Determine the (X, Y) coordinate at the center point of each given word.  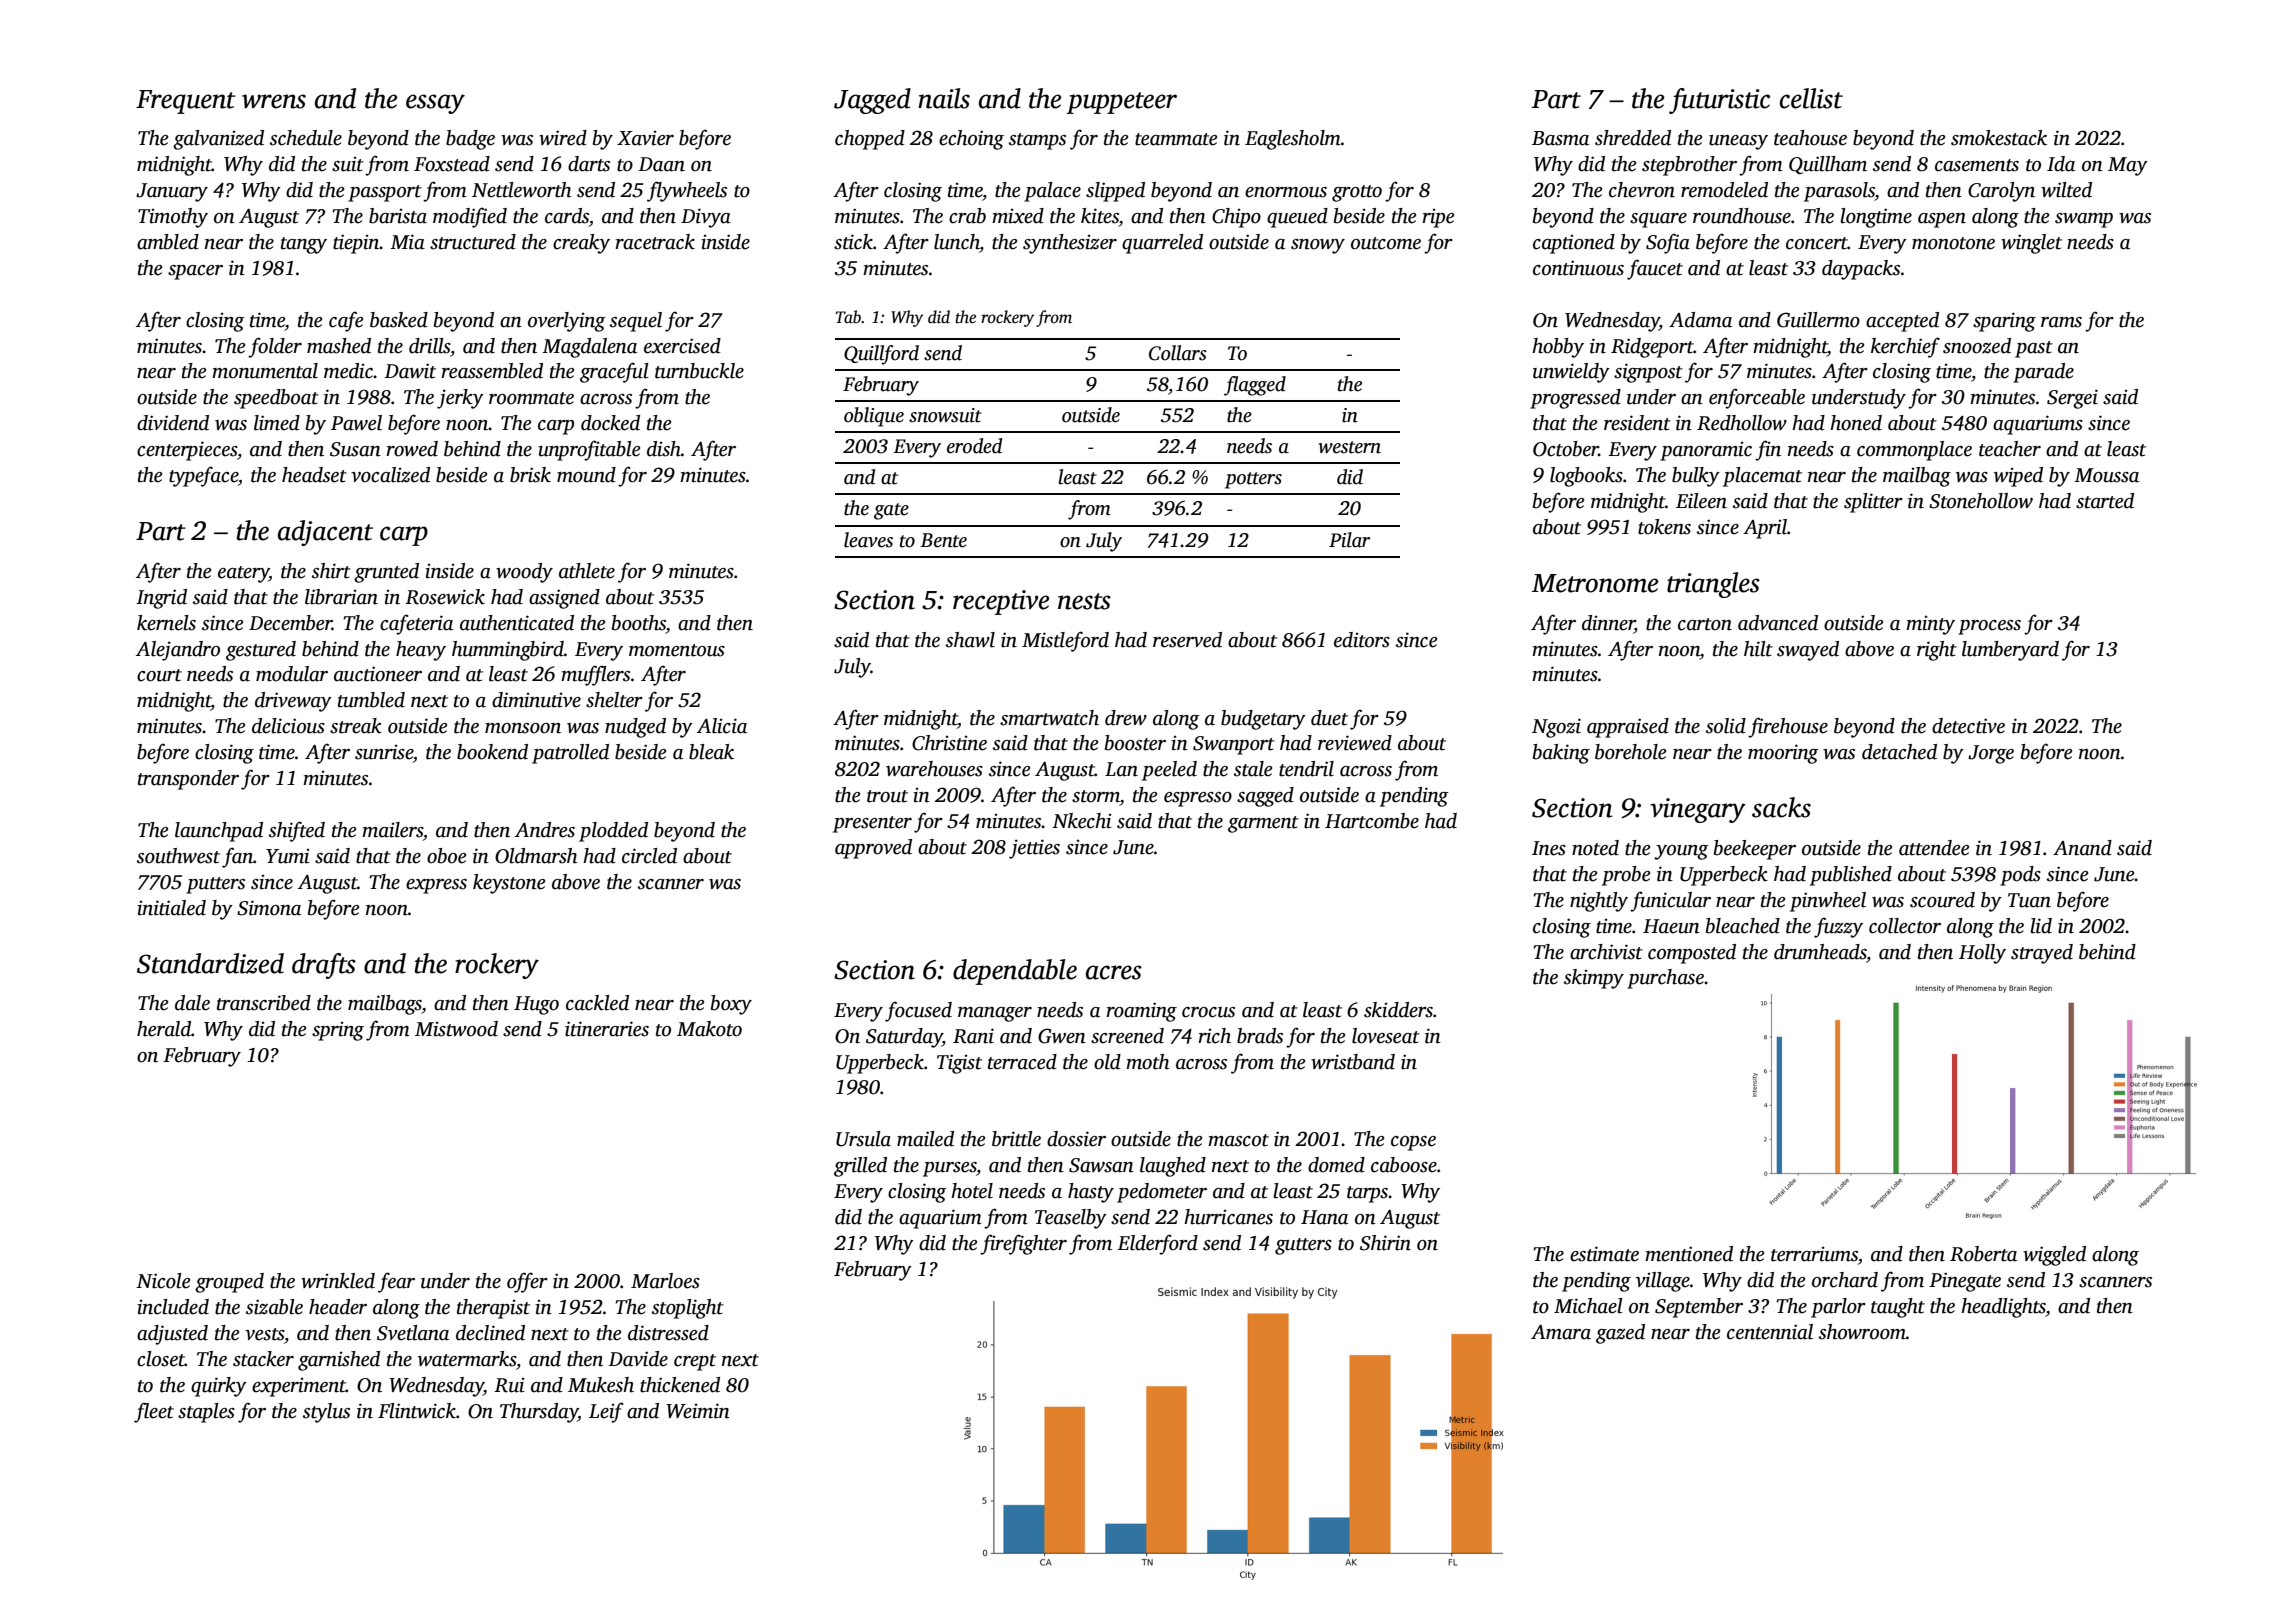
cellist (1811, 98)
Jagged (872, 101)
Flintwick (417, 1411)
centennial (1770, 1332)
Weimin (698, 1411)
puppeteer (1121, 103)
